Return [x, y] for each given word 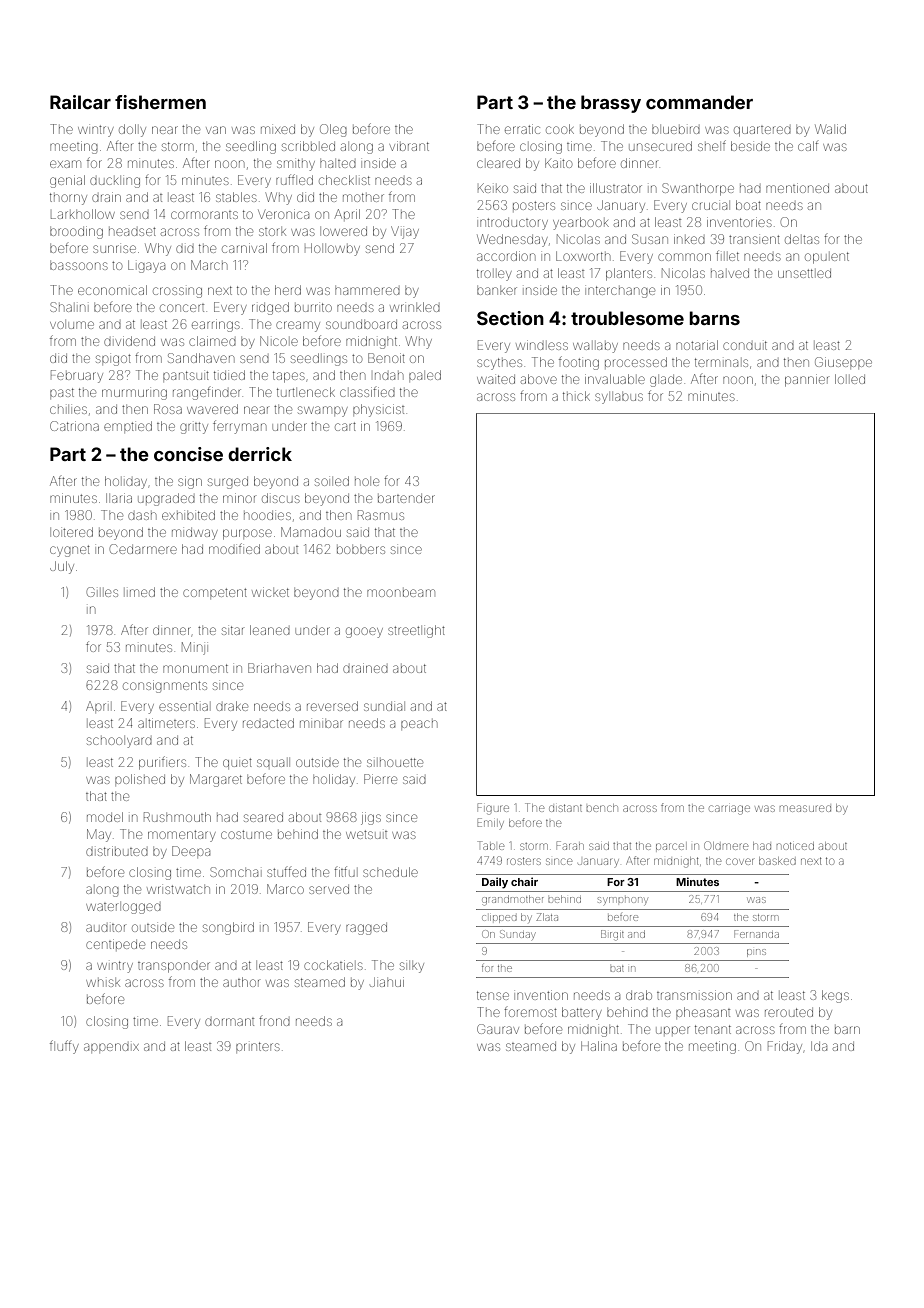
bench [602, 808]
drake [232, 706]
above [539, 379]
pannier [807, 380]
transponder [174, 967]
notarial [697, 345]
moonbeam [401, 593]
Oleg [333, 130]
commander [699, 102]
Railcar [80, 102]
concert [182, 308]
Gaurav [498, 1029]
